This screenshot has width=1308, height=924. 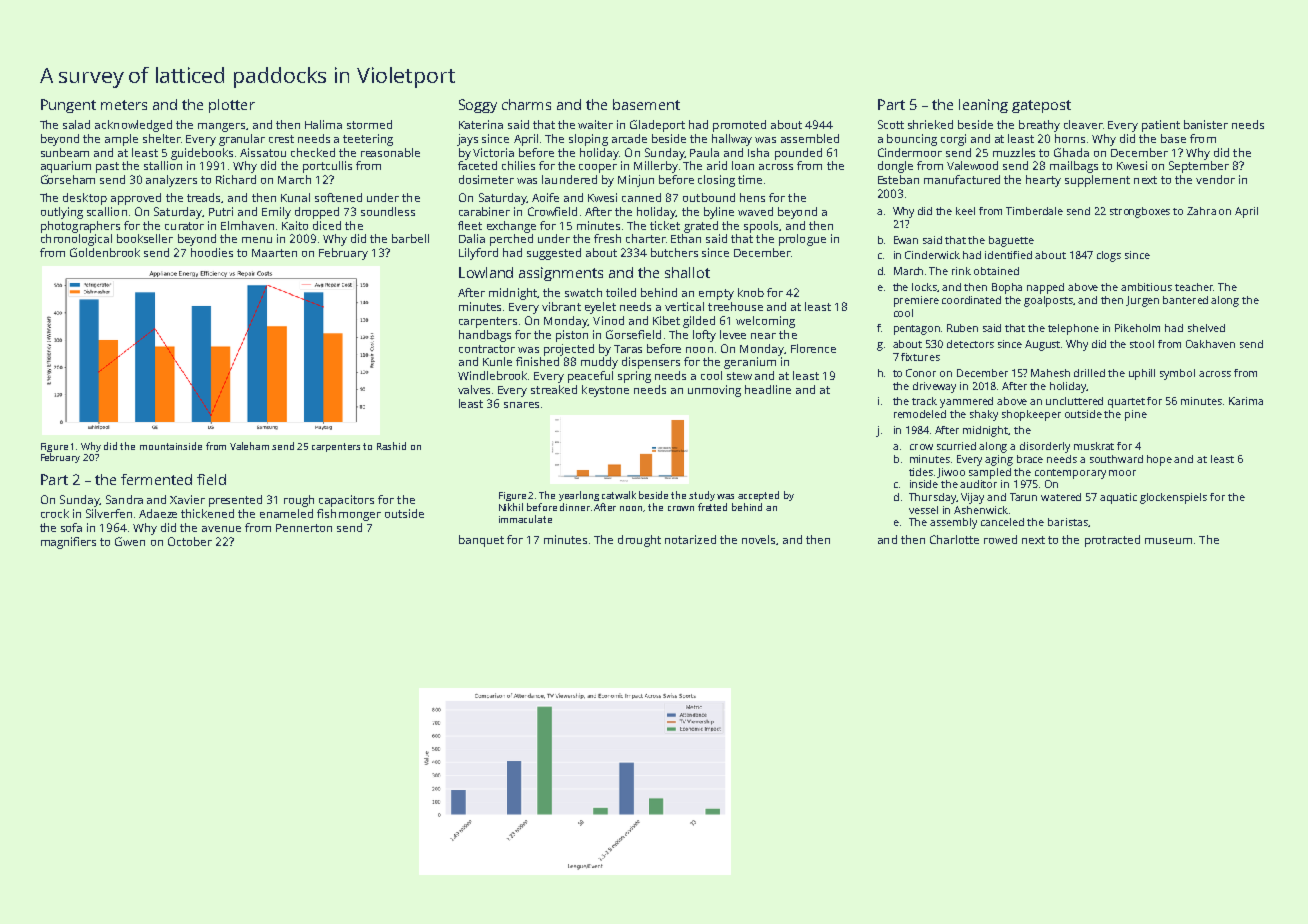 What do you see at coordinates (130, 541) in the screenshot?
I see `Gwen` at bounding box center [130, 541].
